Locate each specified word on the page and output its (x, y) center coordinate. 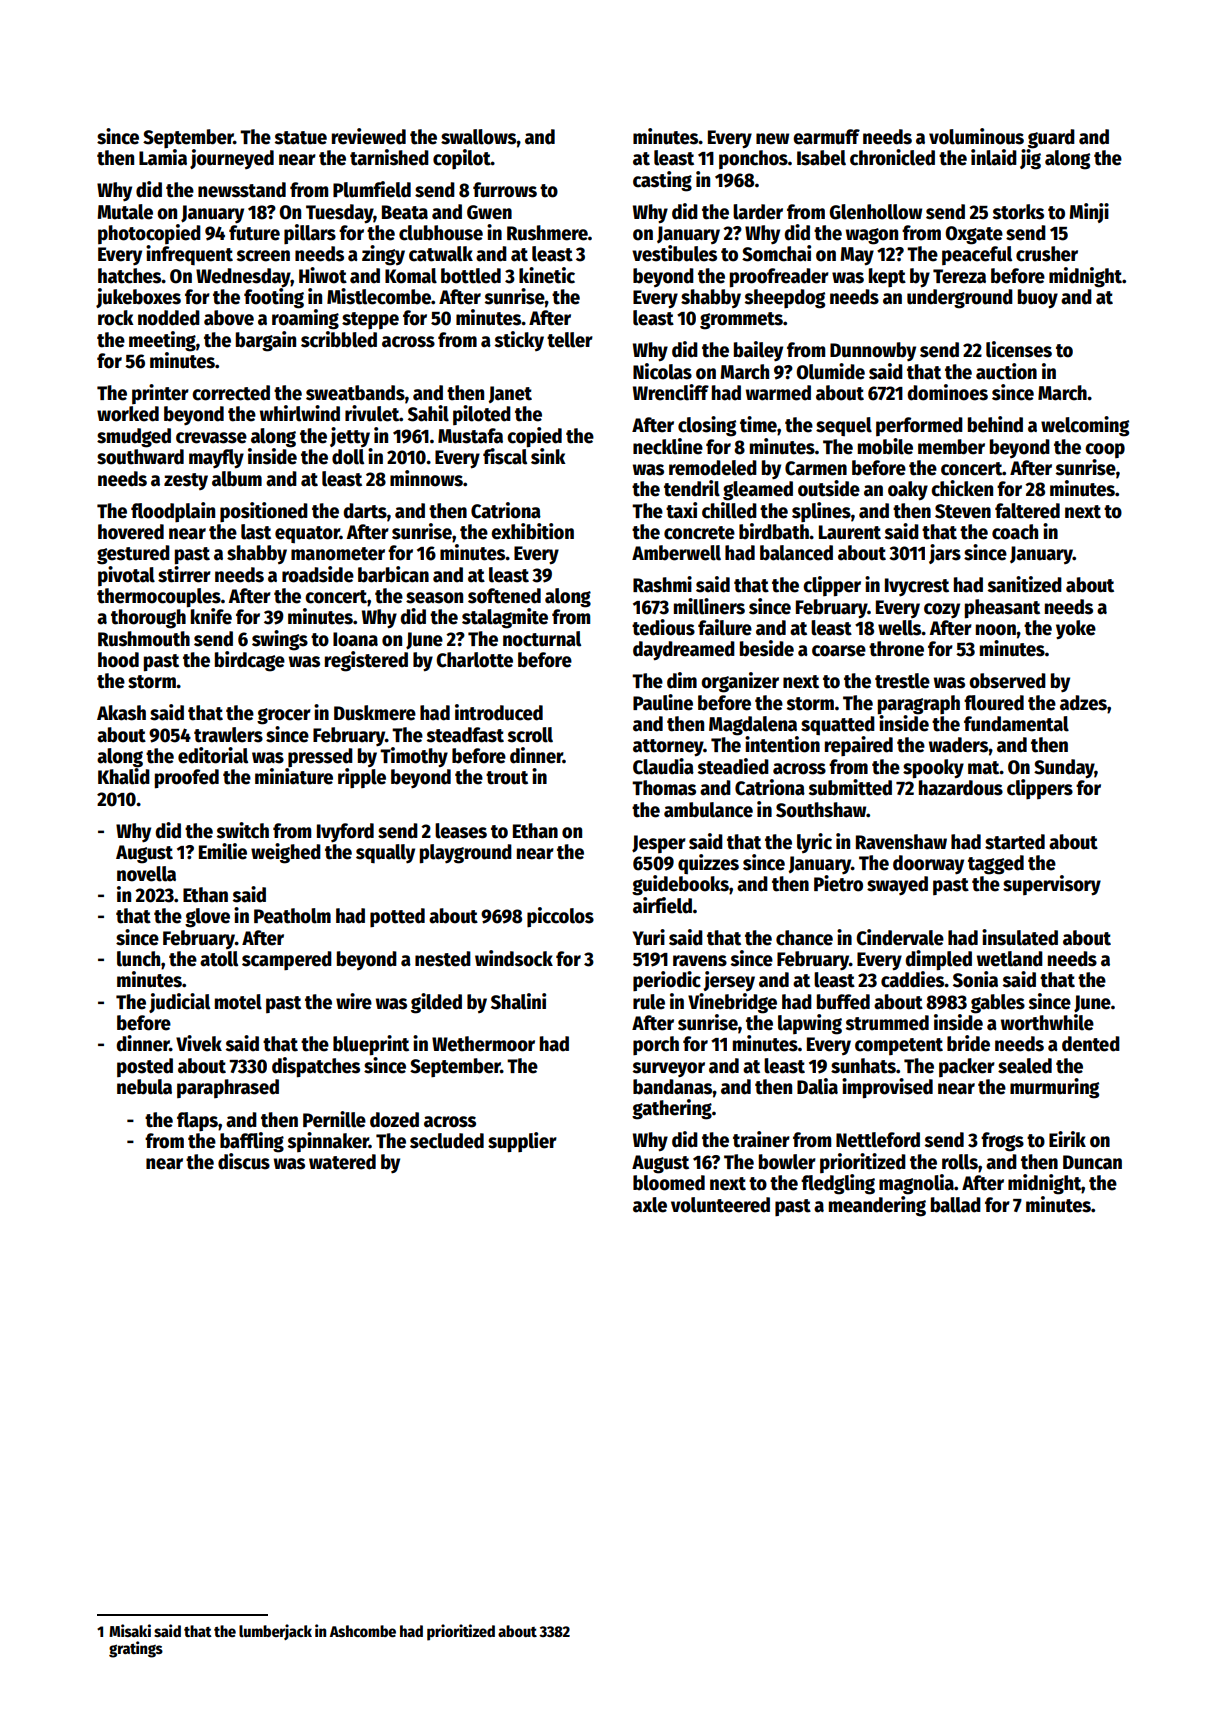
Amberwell (676, 553)
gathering (672, 1109)
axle (650, 1205)
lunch (138, 959)
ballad (956, 1205)
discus (244, 1161)
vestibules (674, 253)
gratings (136, 1649)
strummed (887, 1023)
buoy (1038, 299)
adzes (1083, 703)
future (254, 233)
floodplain (173, 512)
